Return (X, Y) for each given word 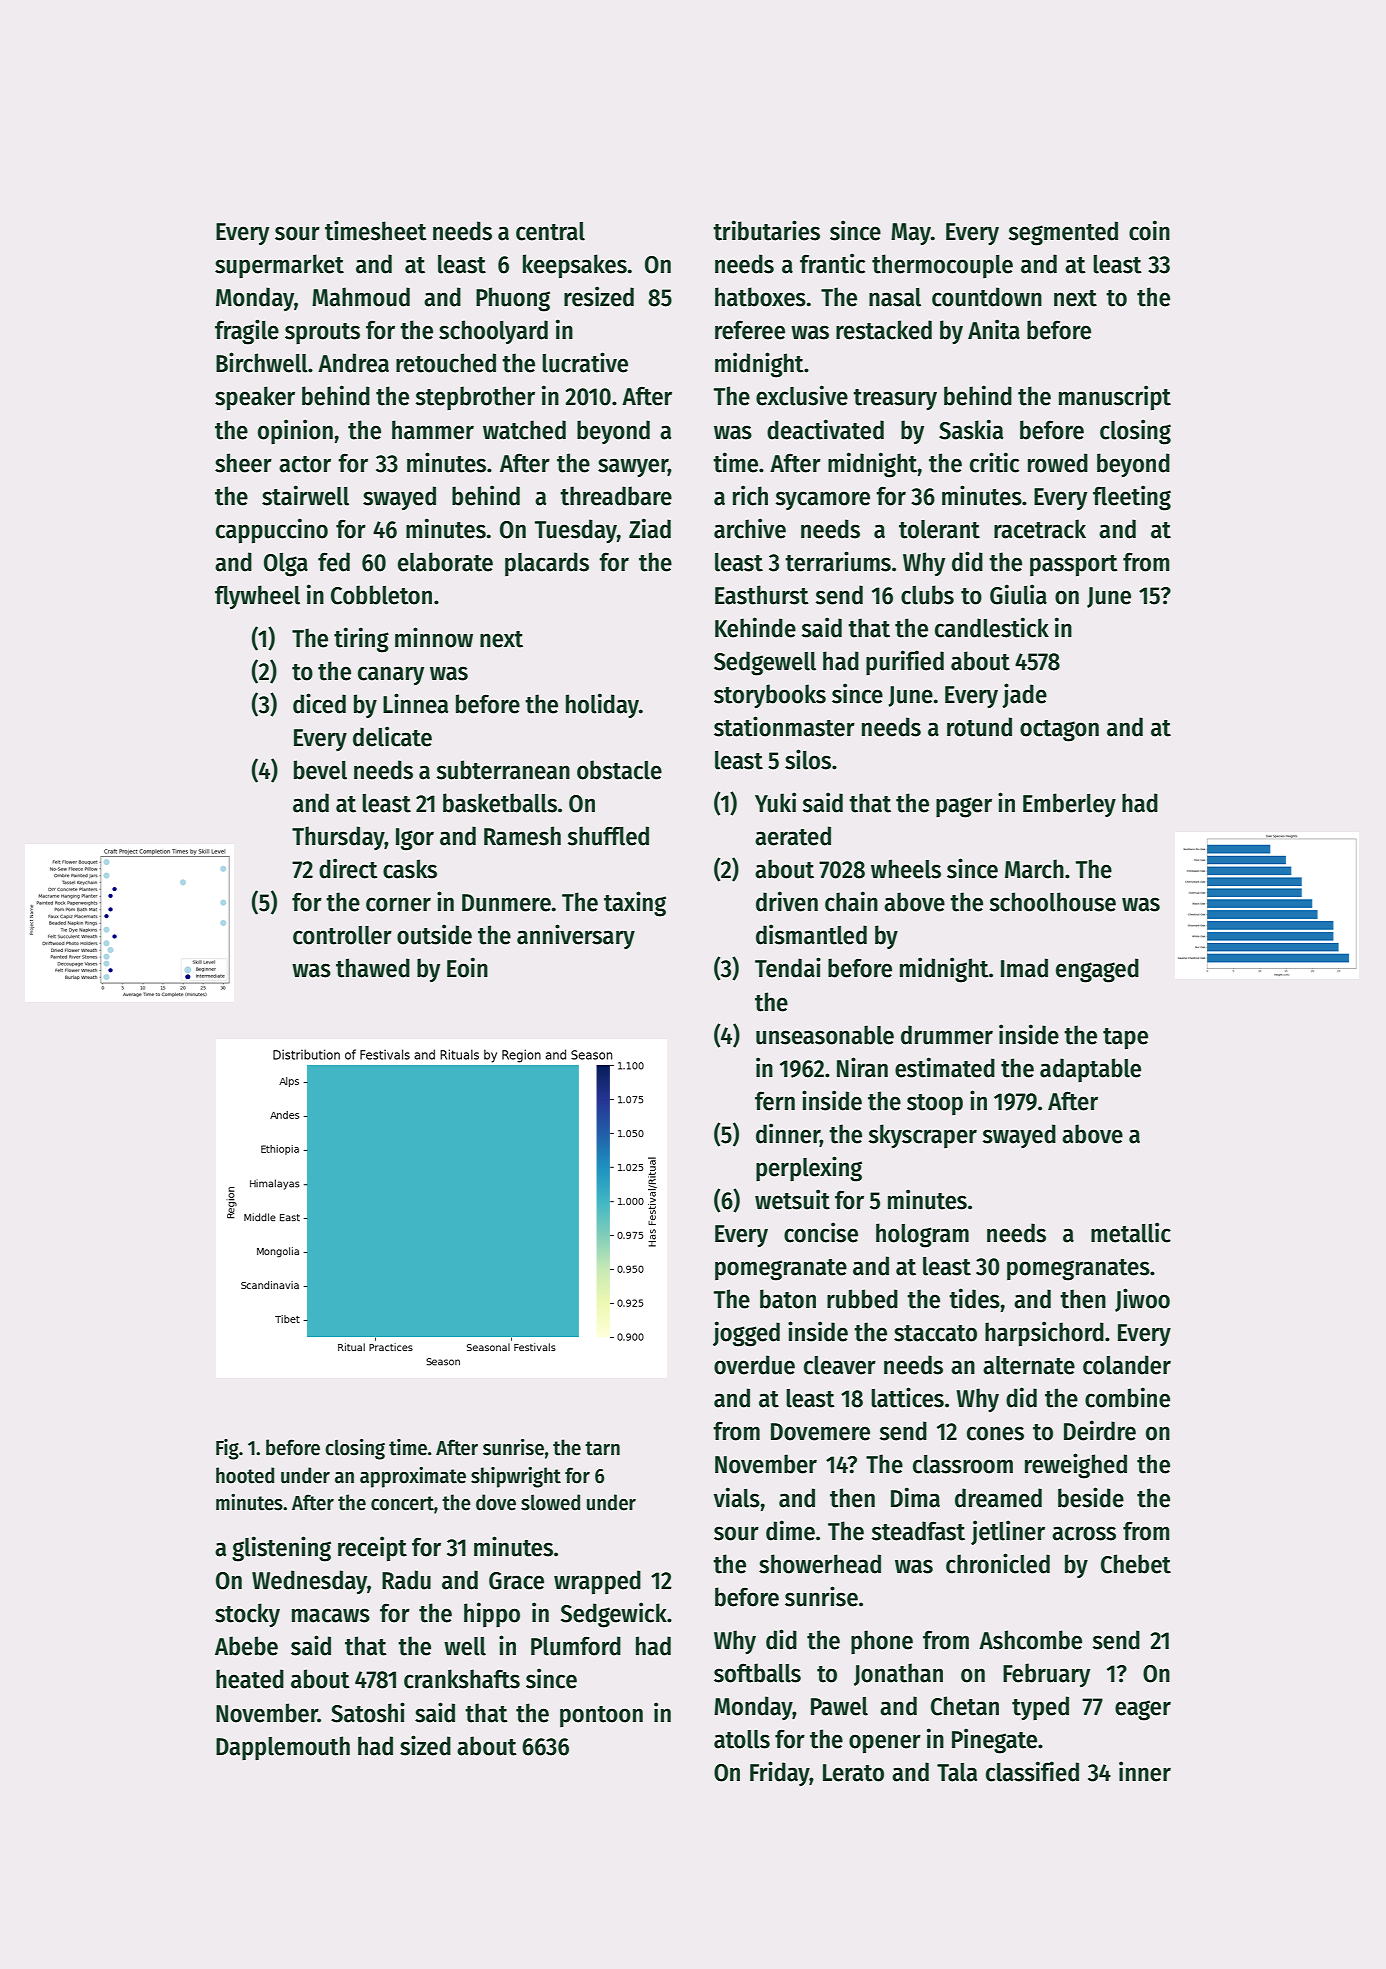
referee (750, 330)
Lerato (853, 1773)
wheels (906, 869)
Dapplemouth (283, 1748)
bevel (320, 770)
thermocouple (942, 266)
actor (305, 464)
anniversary (576, 936)
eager (1143, 1710)
